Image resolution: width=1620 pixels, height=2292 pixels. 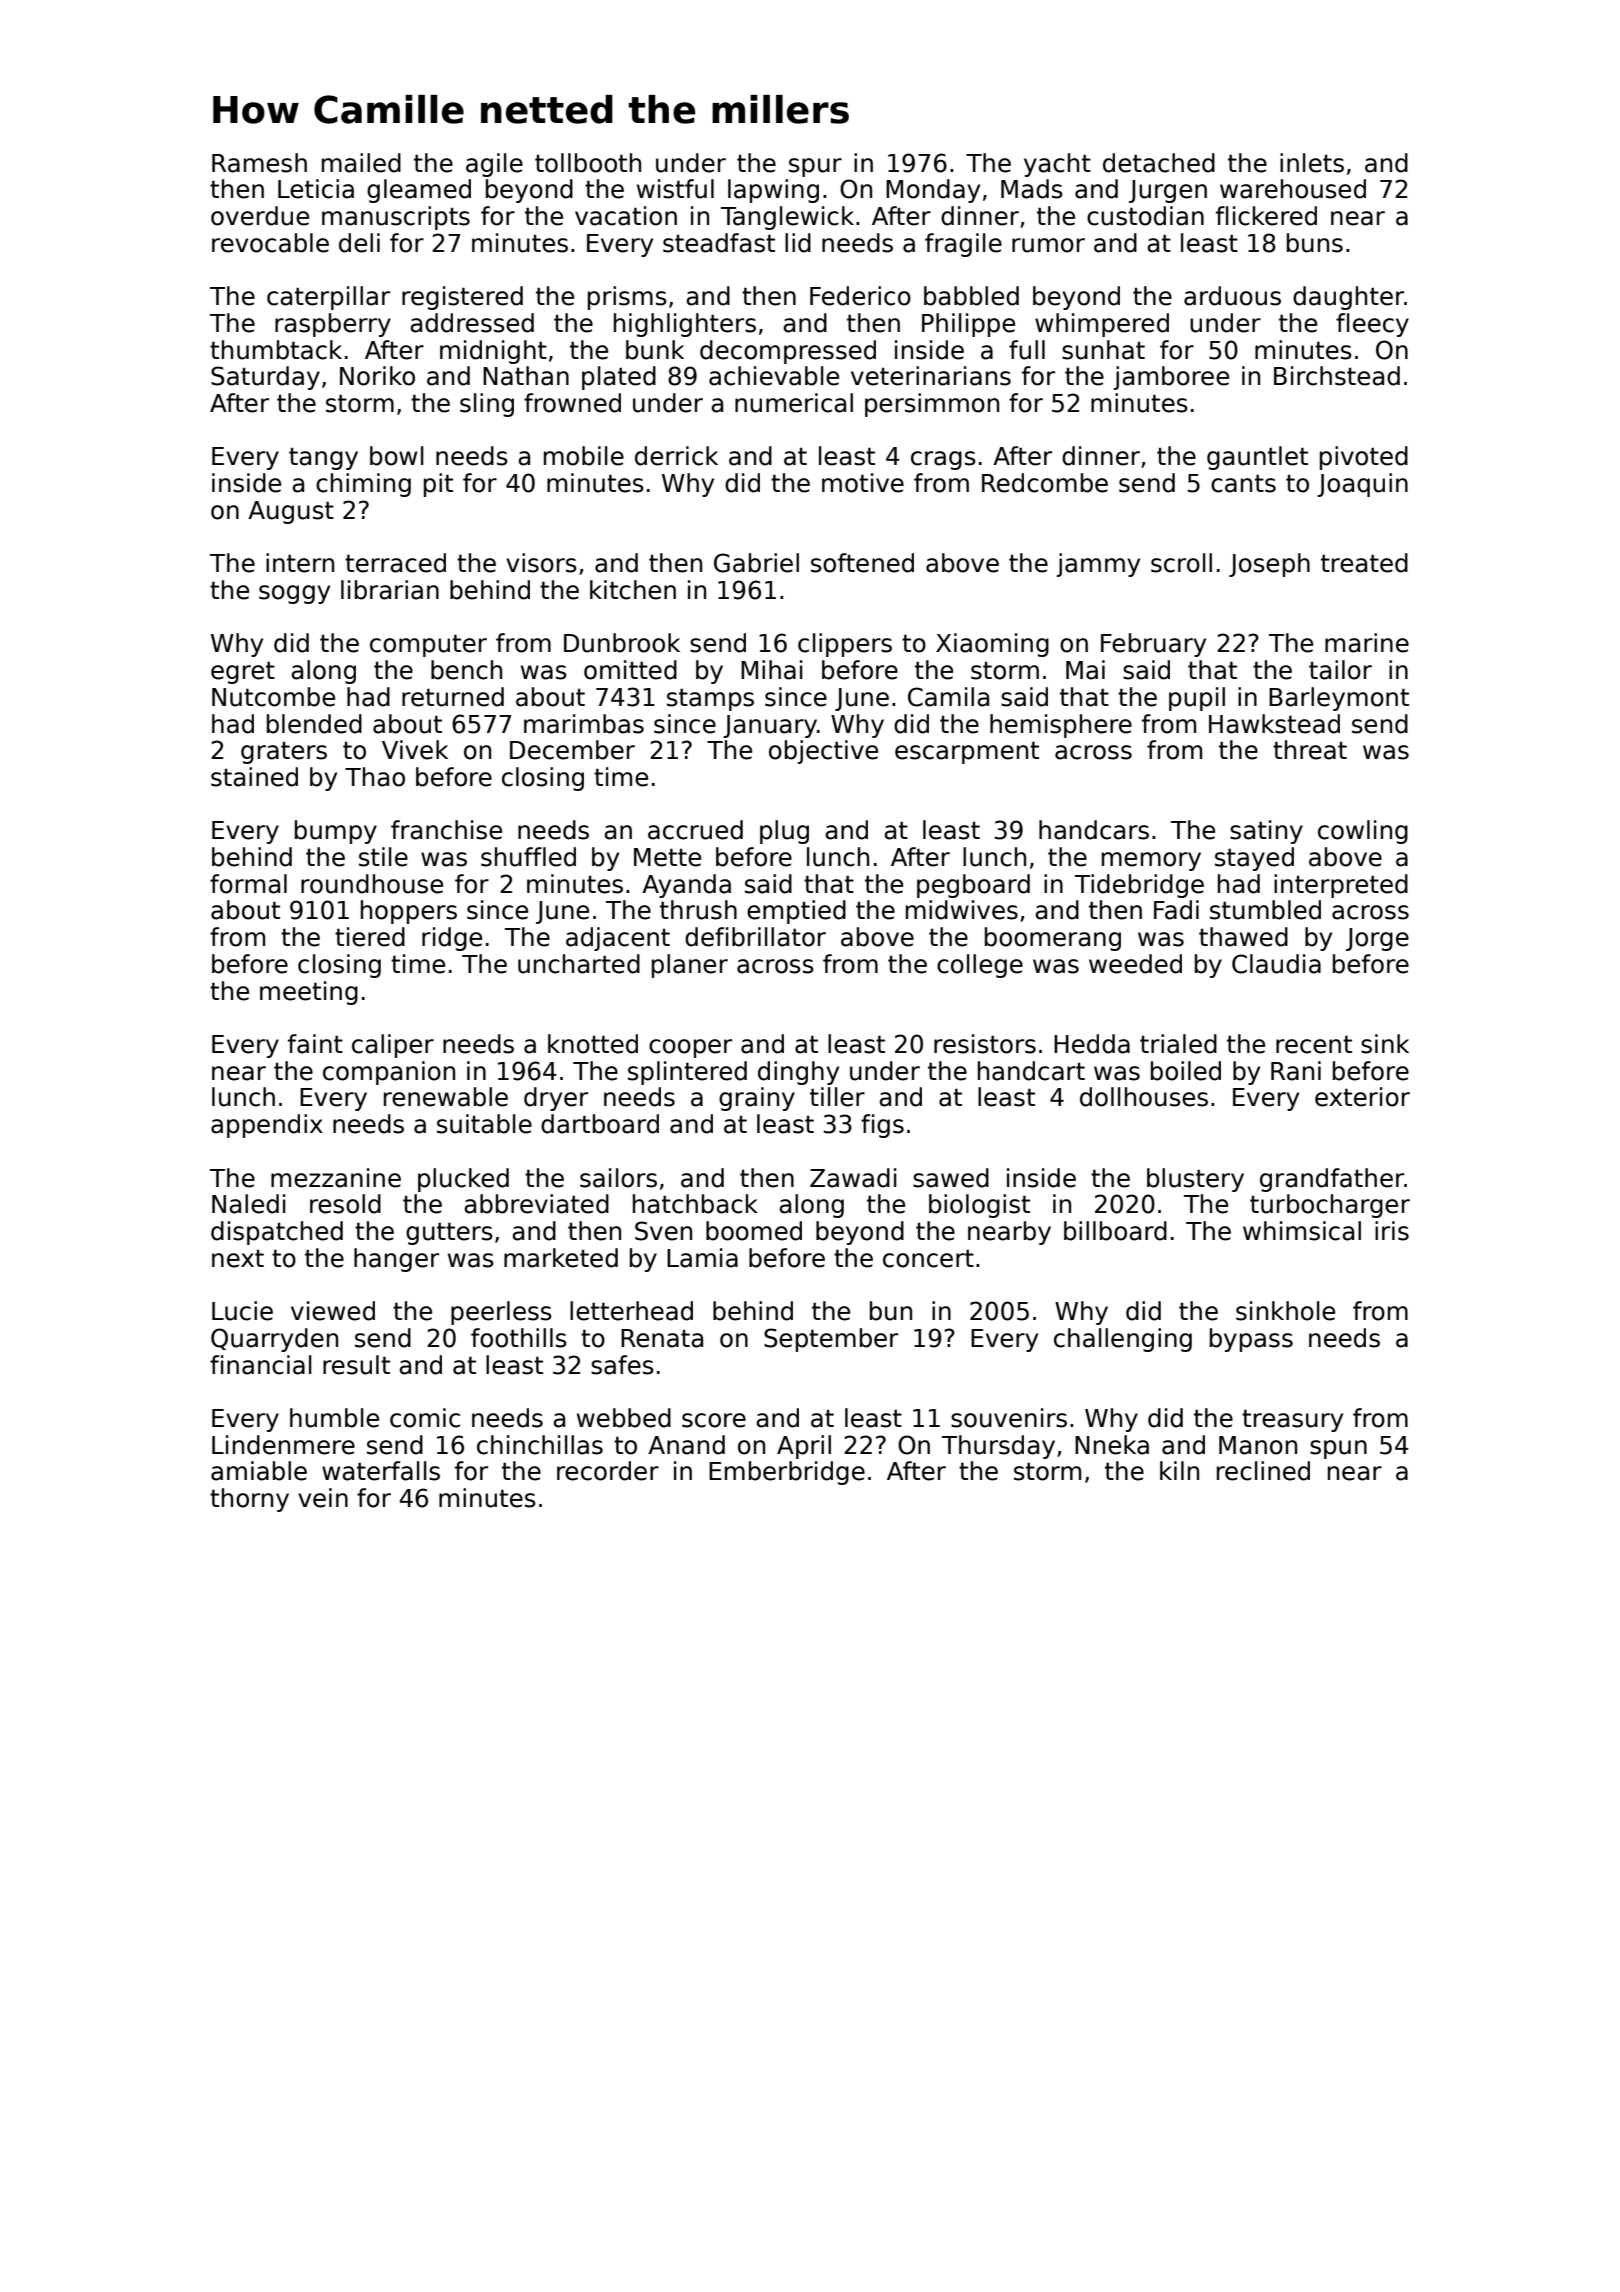 I want to click on Anand, so click(x=686, y=1445).
